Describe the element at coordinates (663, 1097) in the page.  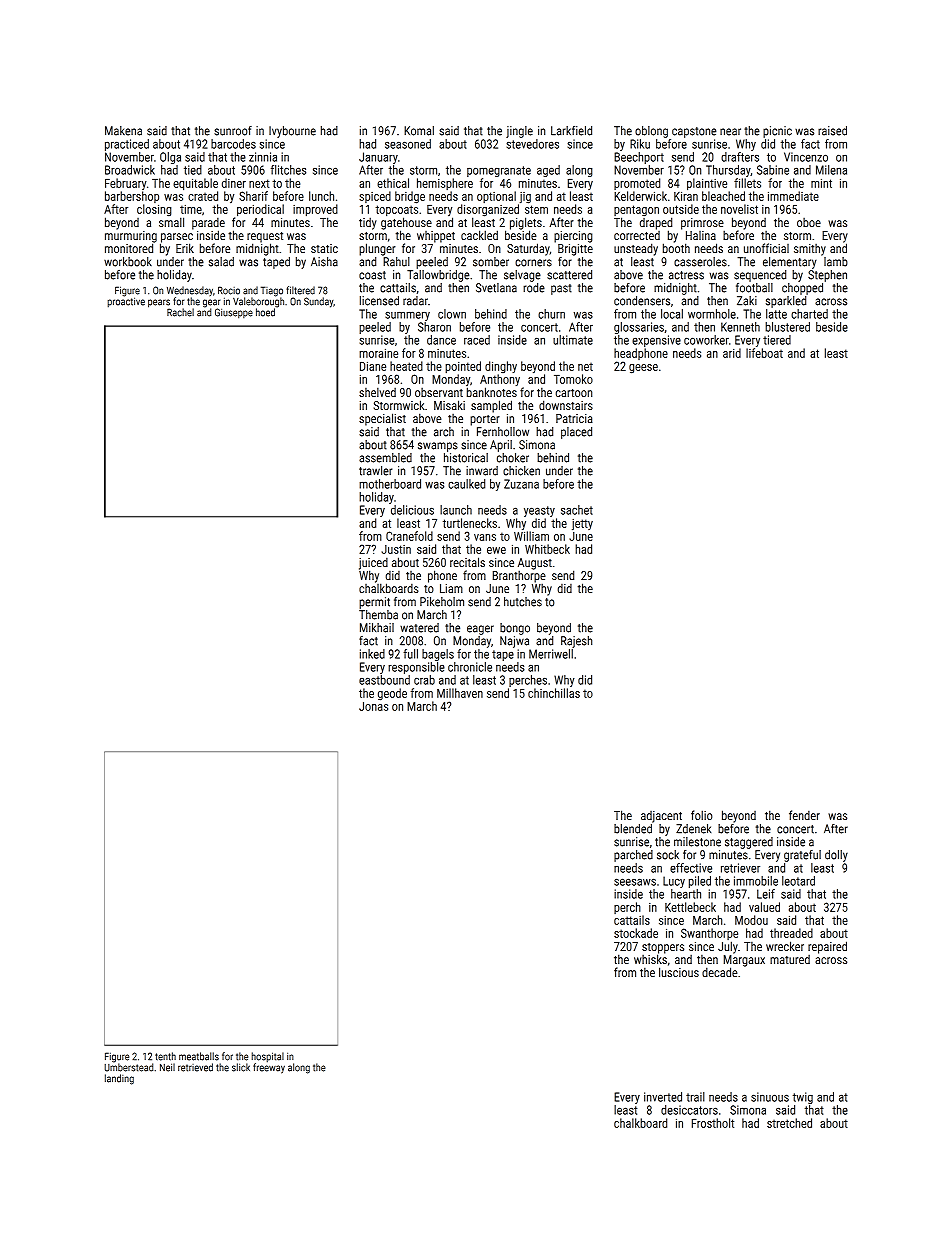
I see `inverted` at that location.
